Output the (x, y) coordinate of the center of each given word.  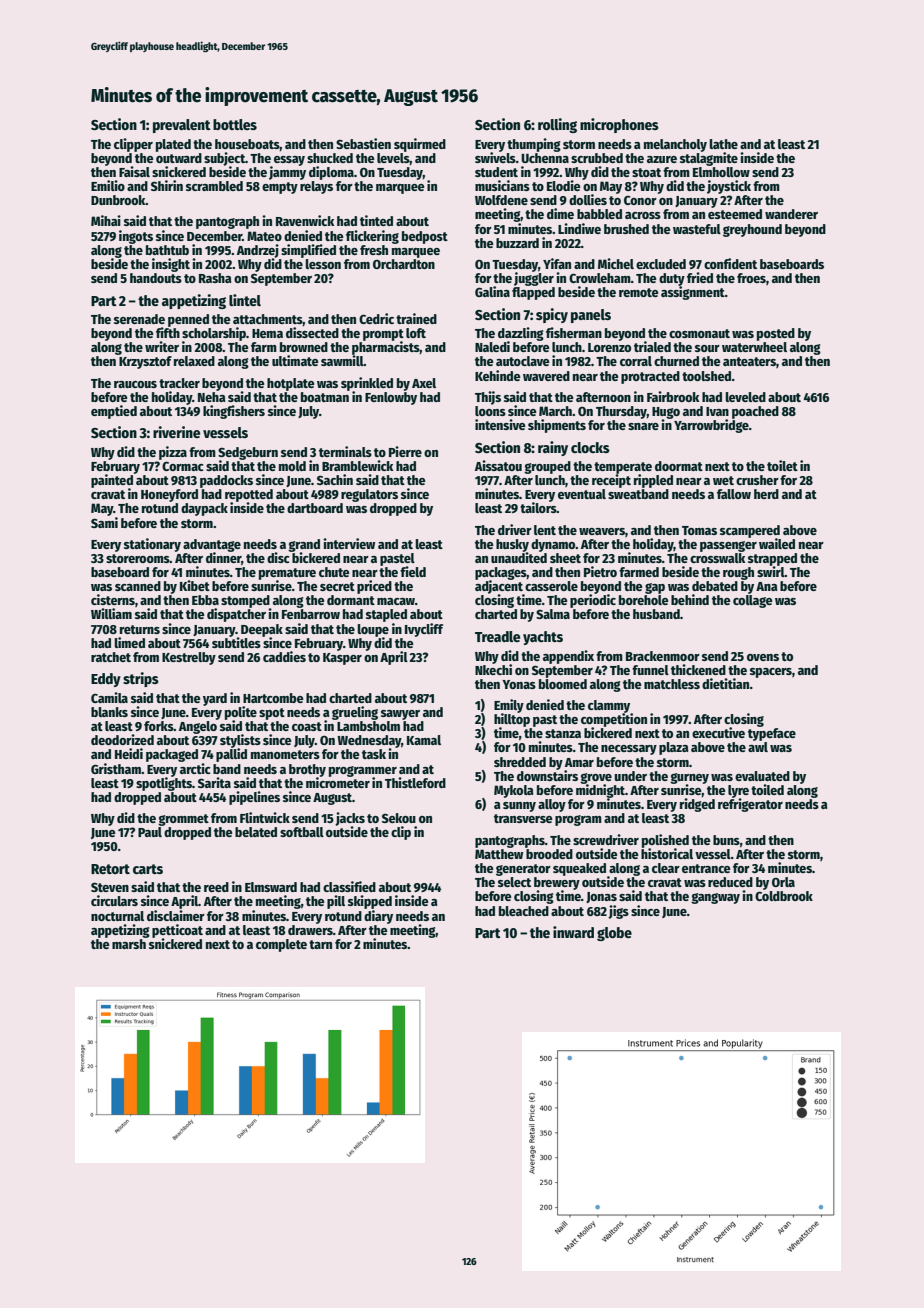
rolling (557, 125)
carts (148, 869)
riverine (176, 432)
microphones (619, 125)
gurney (689, 778)
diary (378, 917)
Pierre (405, 451)
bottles (235, 124)
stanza (563, 733)
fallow (734, 494)
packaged (172, 755)
